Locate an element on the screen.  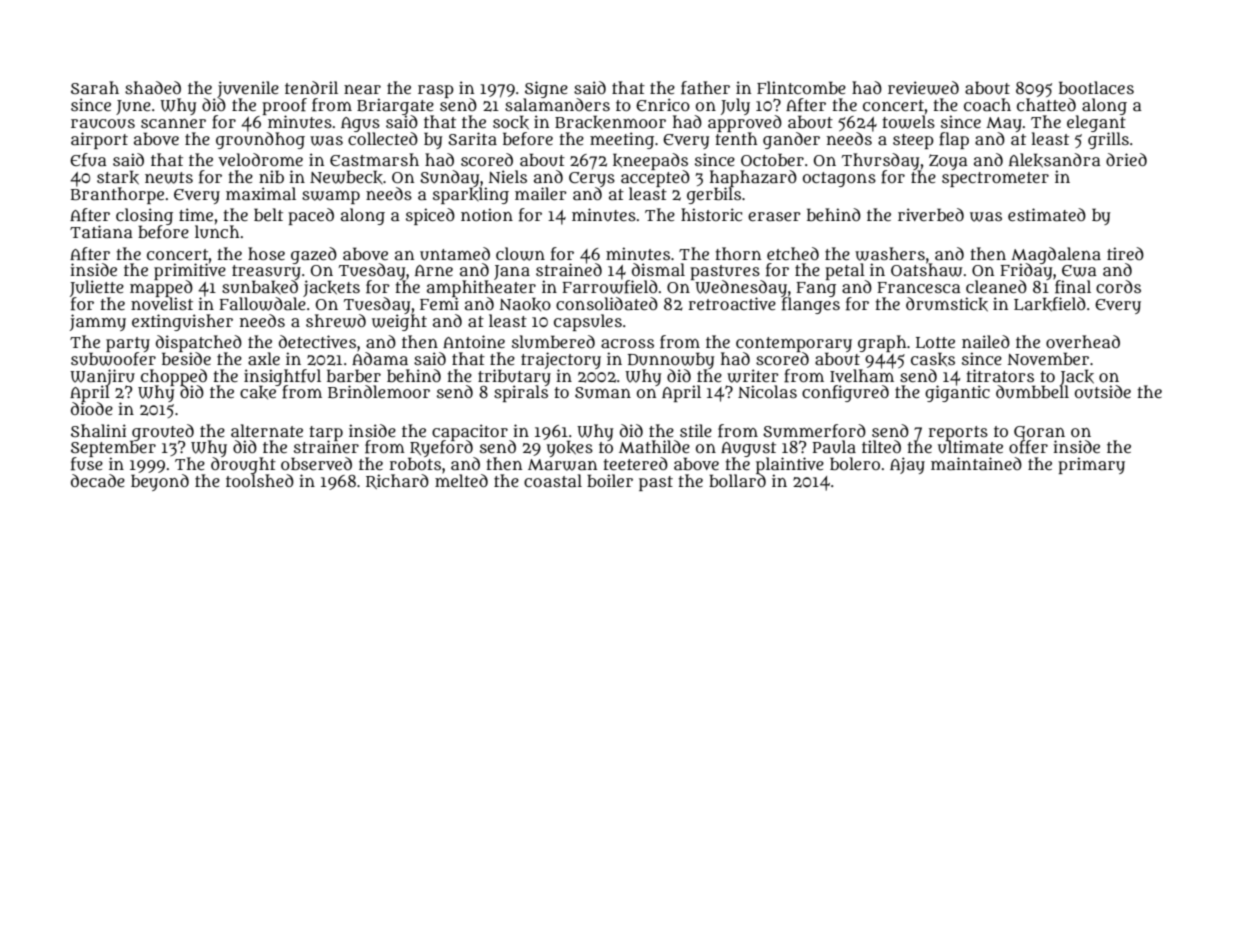
June is located at coordinates (133, 107).
